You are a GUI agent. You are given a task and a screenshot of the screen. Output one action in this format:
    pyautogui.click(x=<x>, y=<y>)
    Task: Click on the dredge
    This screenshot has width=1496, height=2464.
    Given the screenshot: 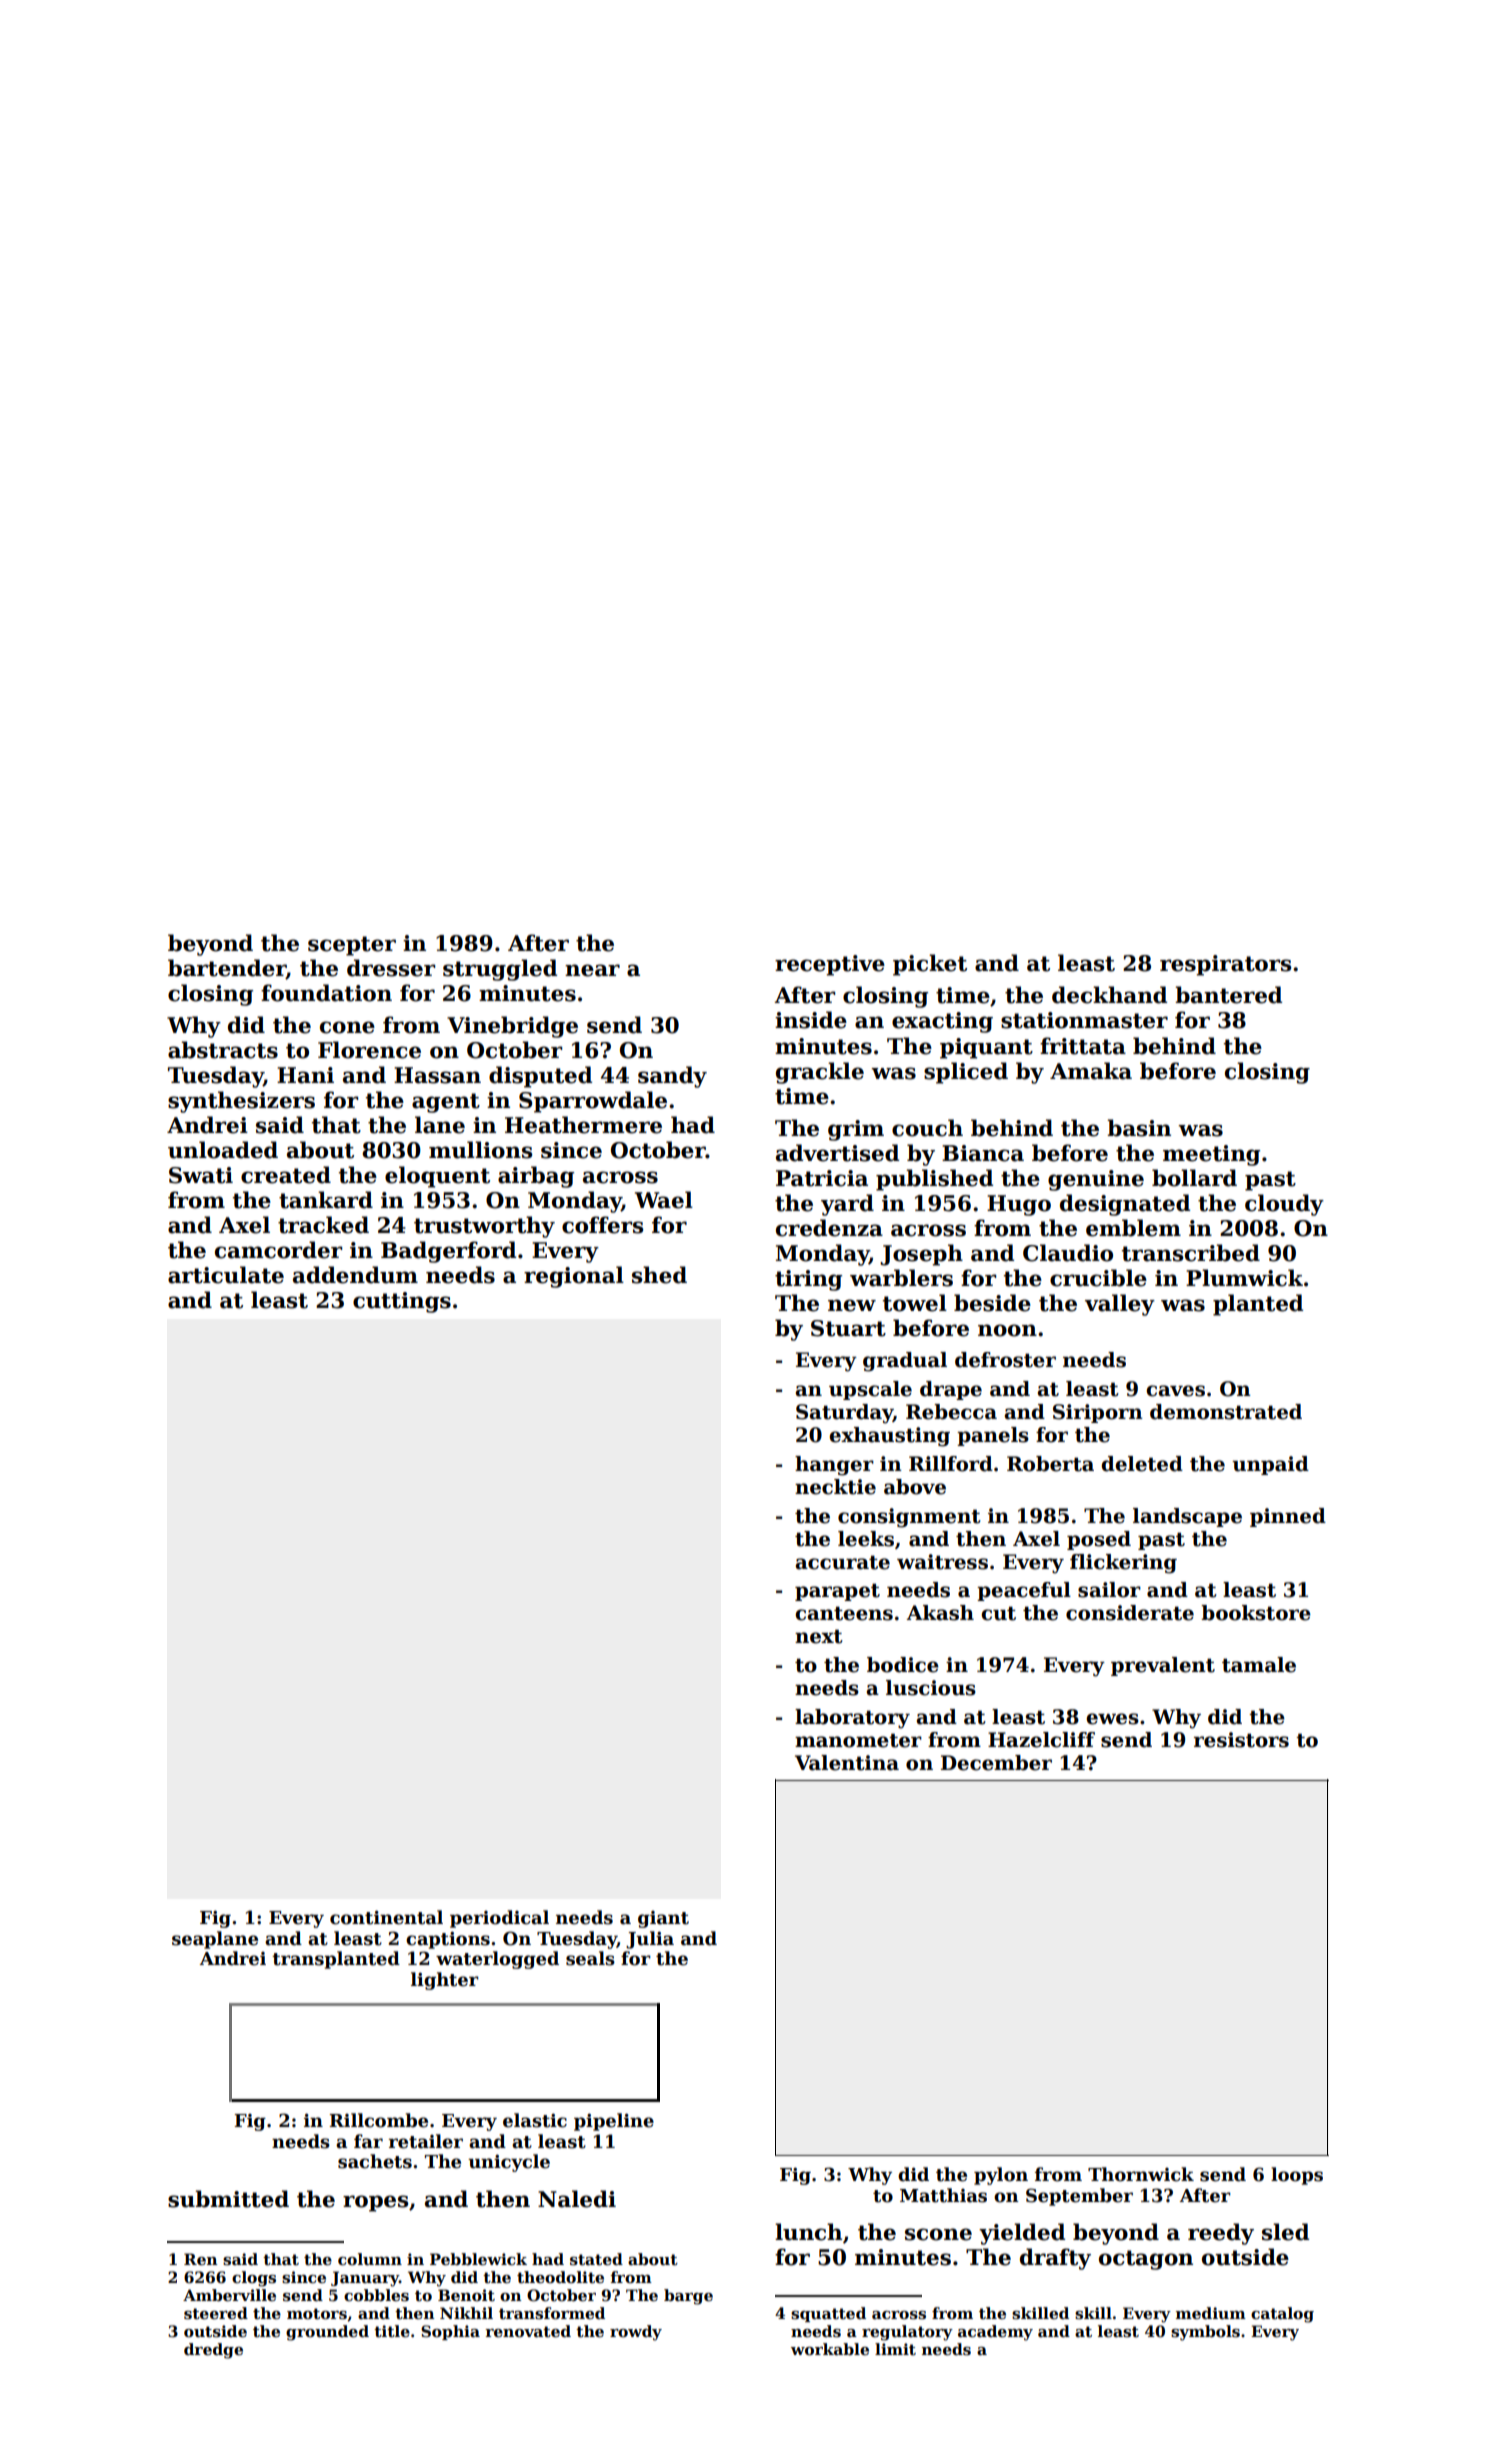 What is the action you would take?
    pyautogui.click(x=213, y=2351)
